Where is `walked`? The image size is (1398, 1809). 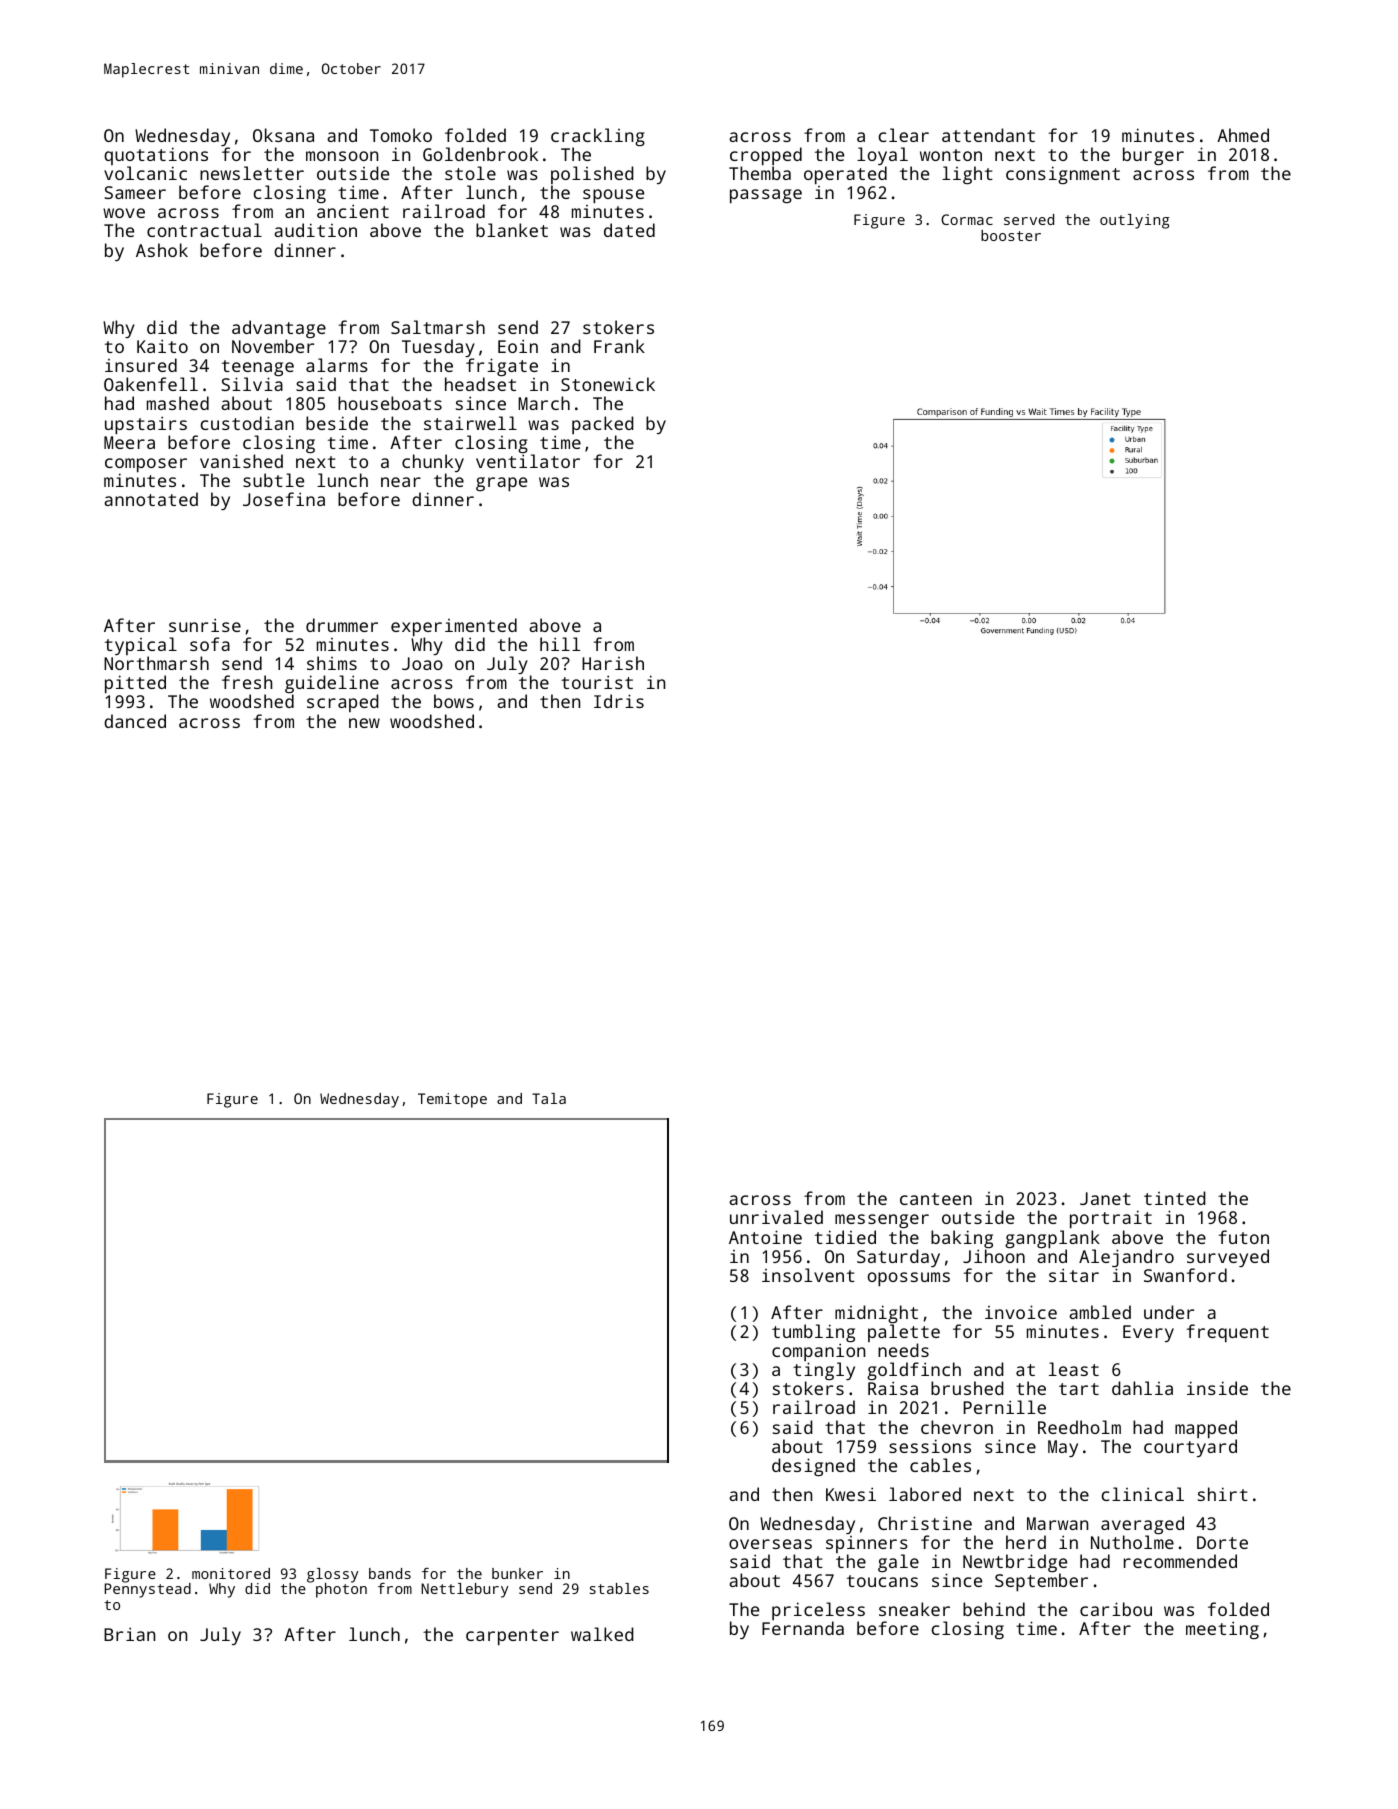 walked is located at coordinates (602, 1634).
